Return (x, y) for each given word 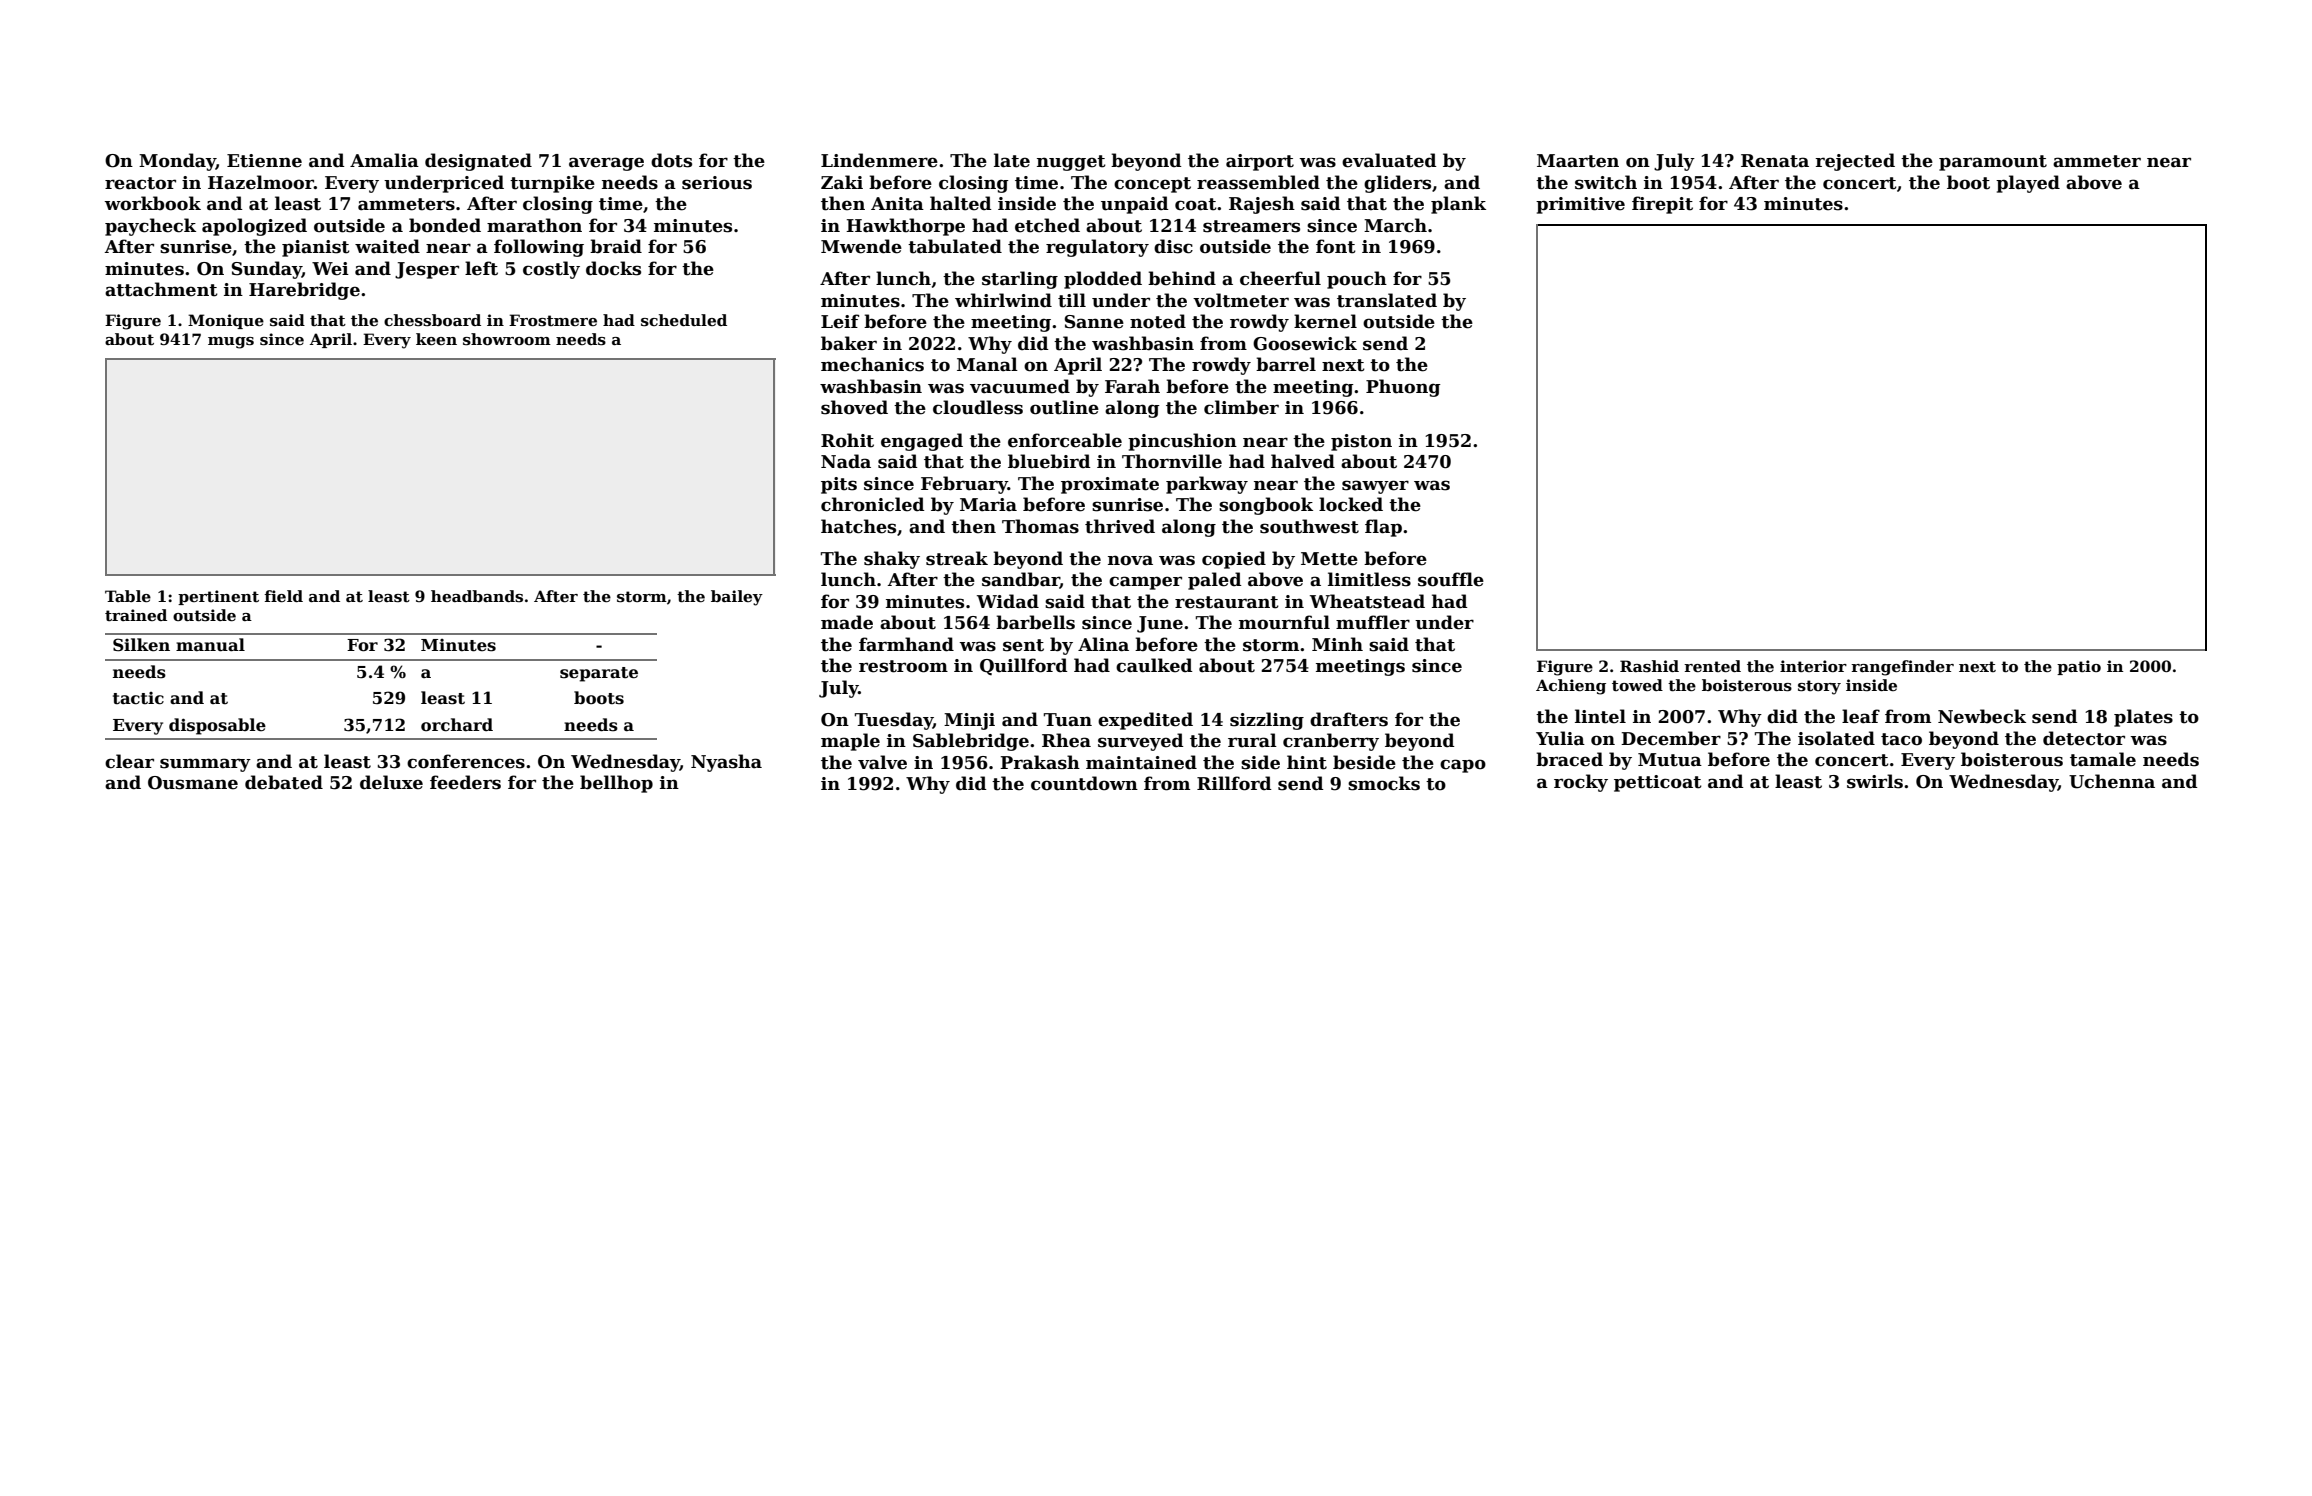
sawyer (1375, 487)
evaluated (1389, 160)
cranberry (1331, 742)
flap (1383, 528)
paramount (1993, 163)
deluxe (391, 782)
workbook (152, 203)
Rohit (847, 440)
